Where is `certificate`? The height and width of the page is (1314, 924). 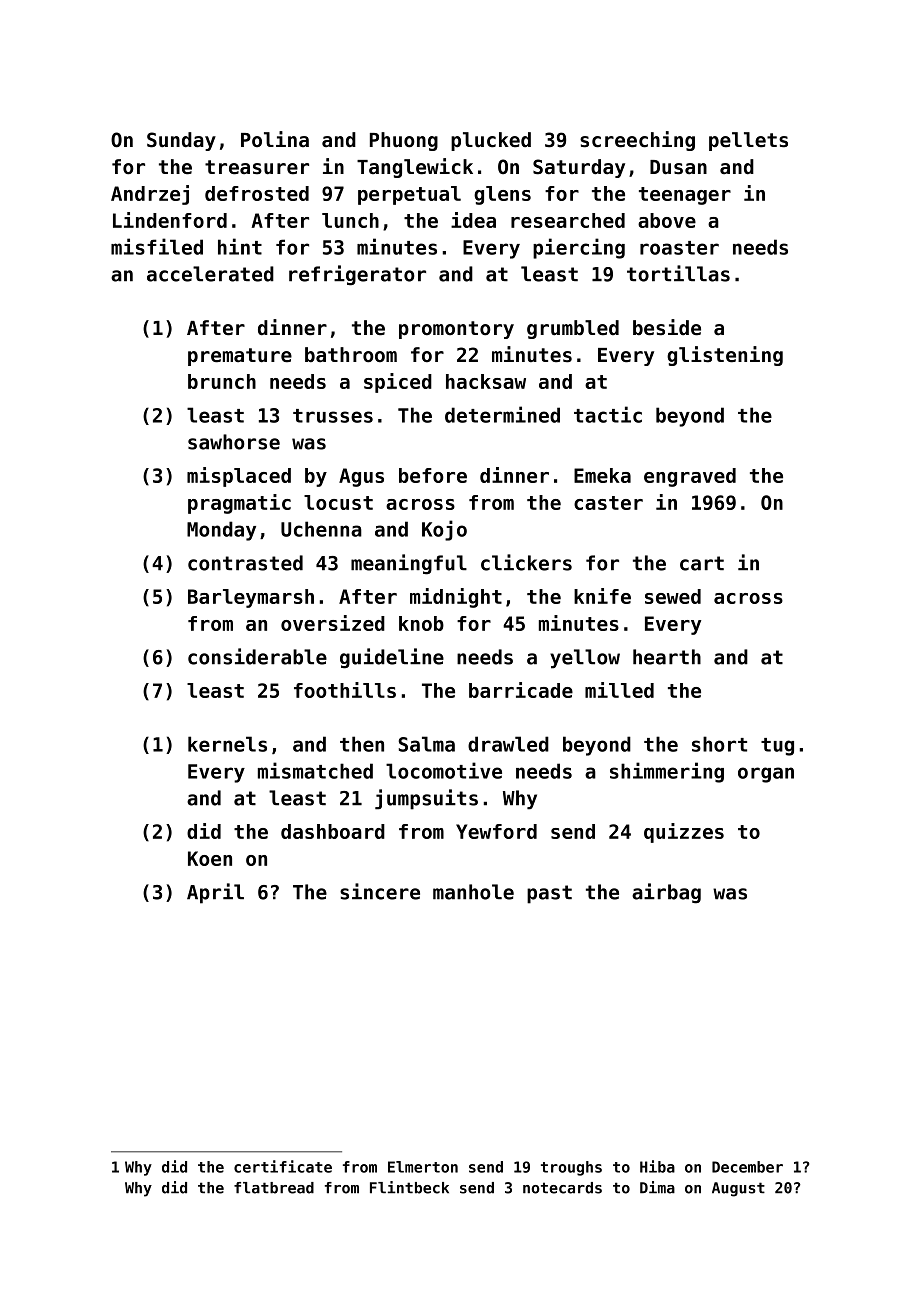 certificate is located at coordinates (283, 1166).
